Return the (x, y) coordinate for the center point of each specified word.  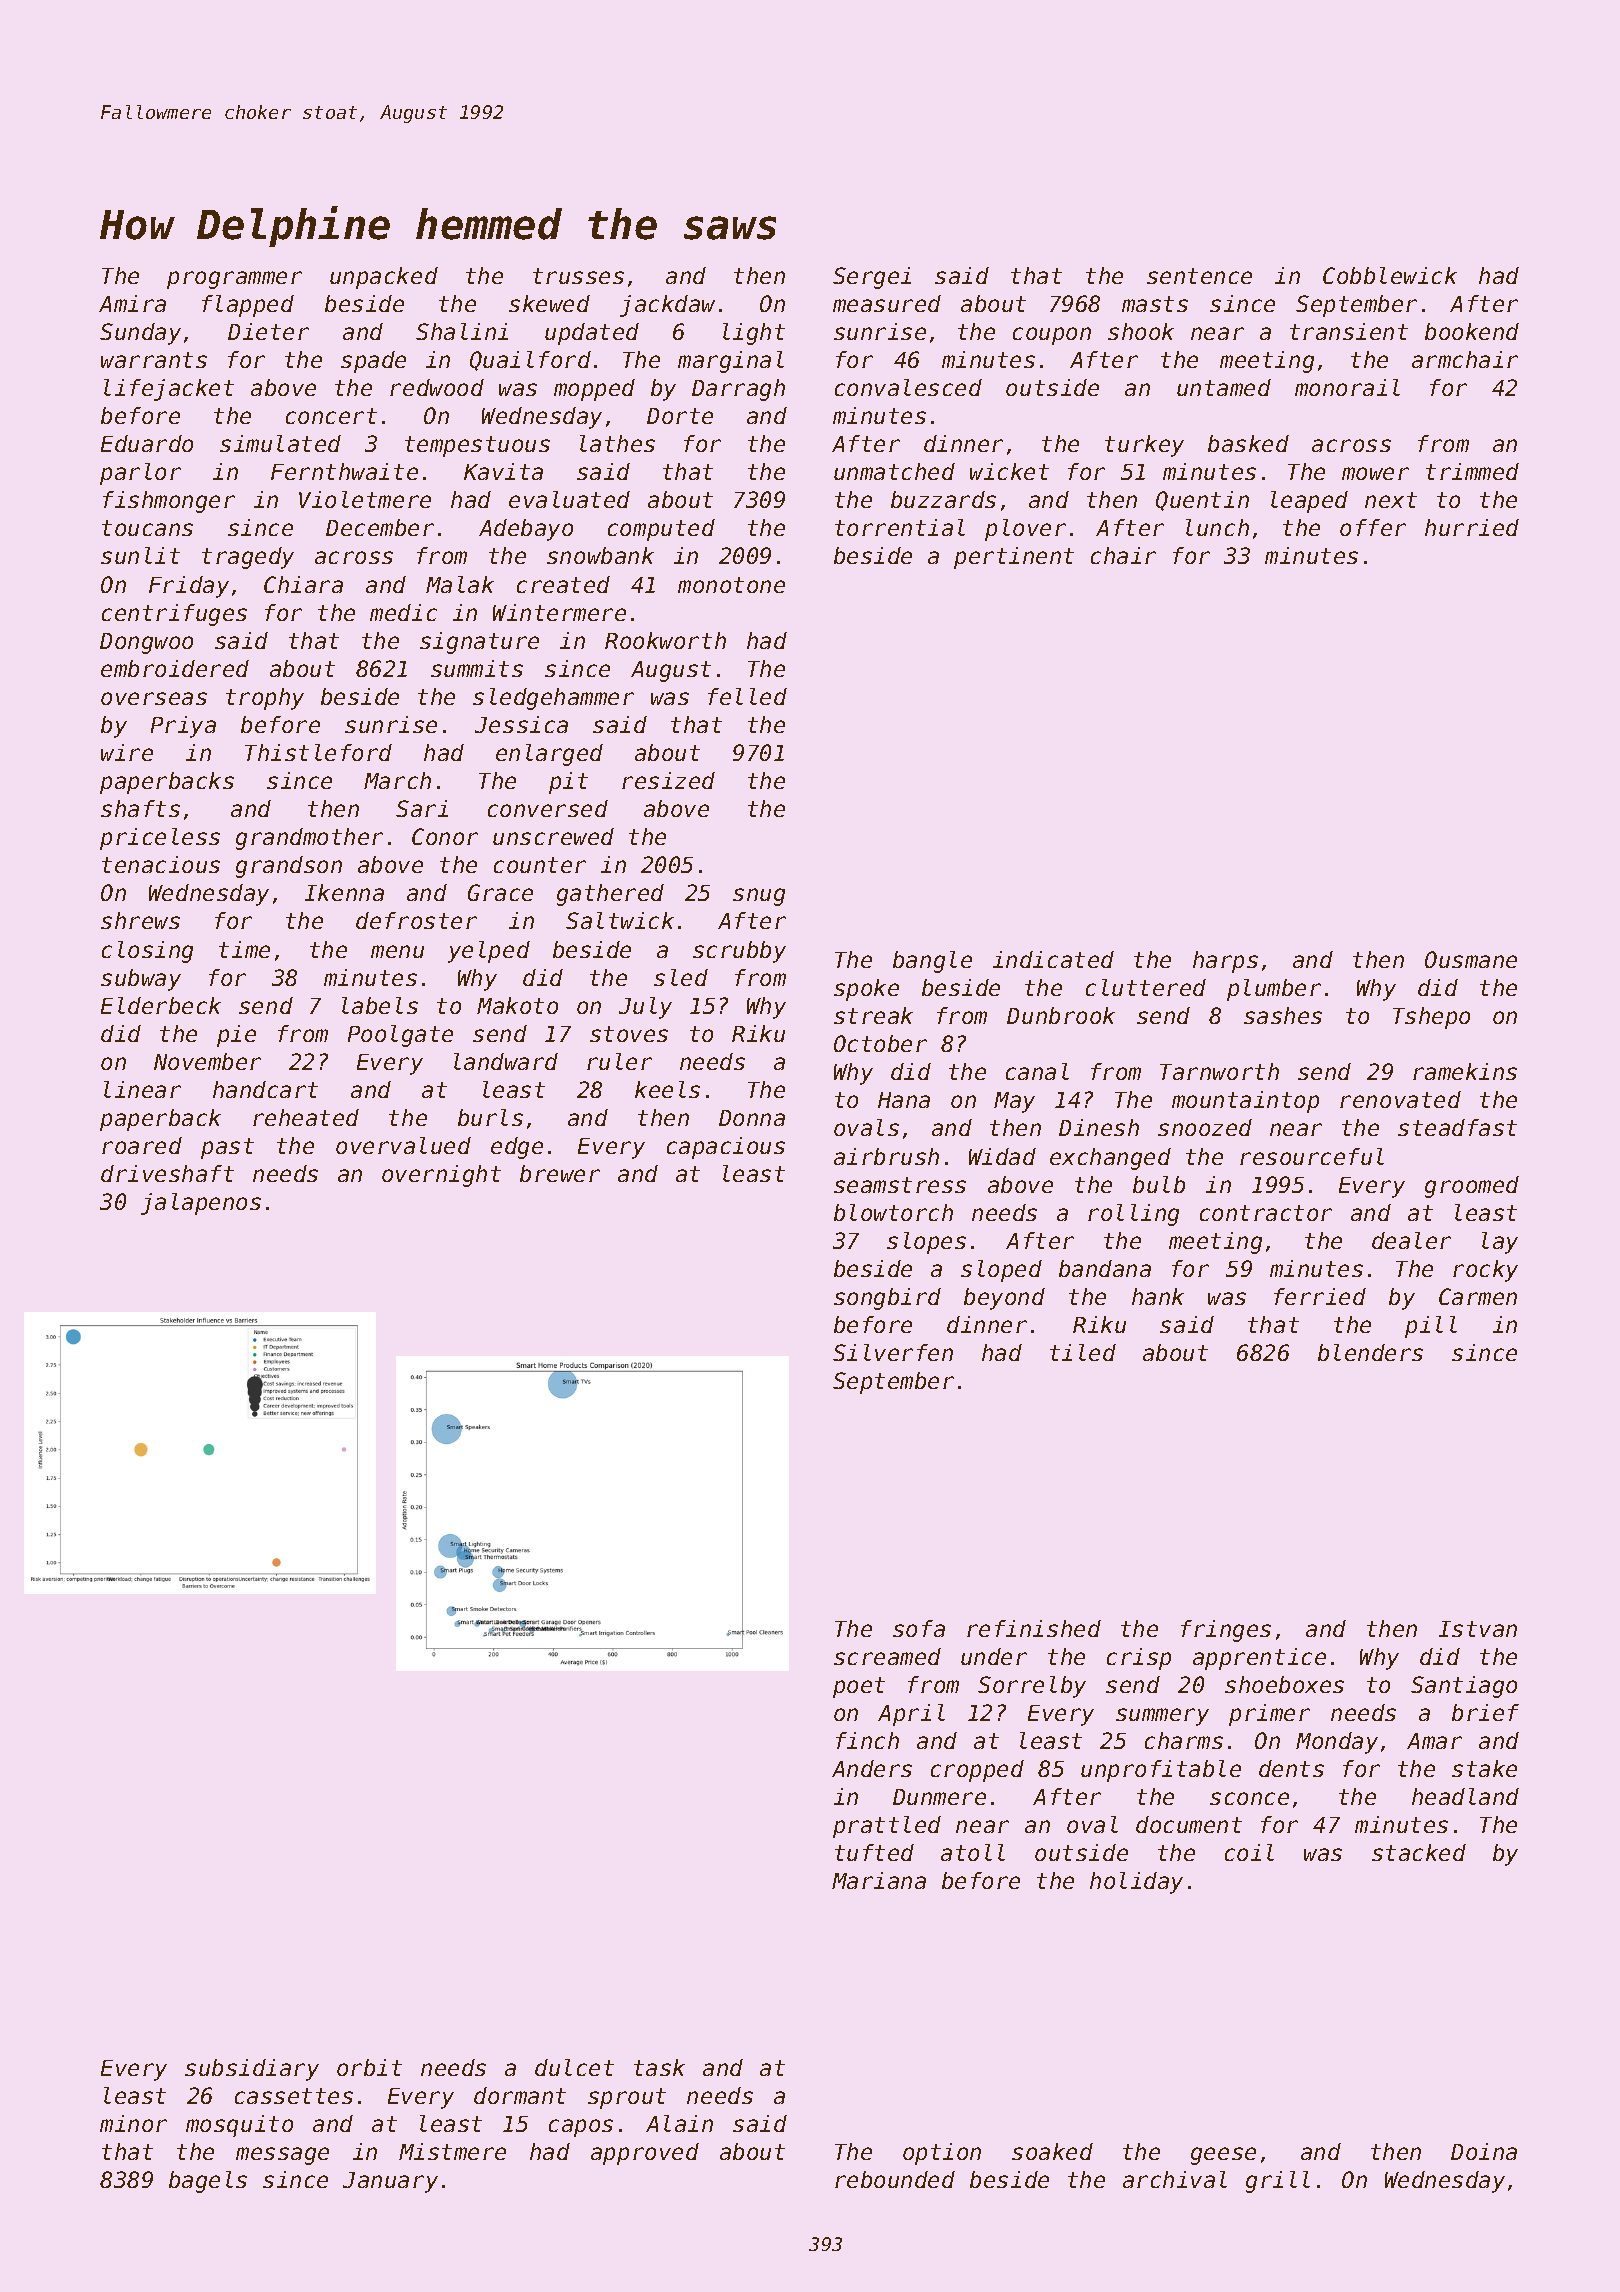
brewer (560, 1173)
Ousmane (1471, 959)
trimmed (1472, 471)
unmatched (894, 471)
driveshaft (167, 1173)
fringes (1226, 1631)
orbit (369, 2067)
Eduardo (147, 443)
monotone (731, 585)
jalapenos (201, 1204)
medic (403, 612)
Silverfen (893, 1352)
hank (1158, 1296)
